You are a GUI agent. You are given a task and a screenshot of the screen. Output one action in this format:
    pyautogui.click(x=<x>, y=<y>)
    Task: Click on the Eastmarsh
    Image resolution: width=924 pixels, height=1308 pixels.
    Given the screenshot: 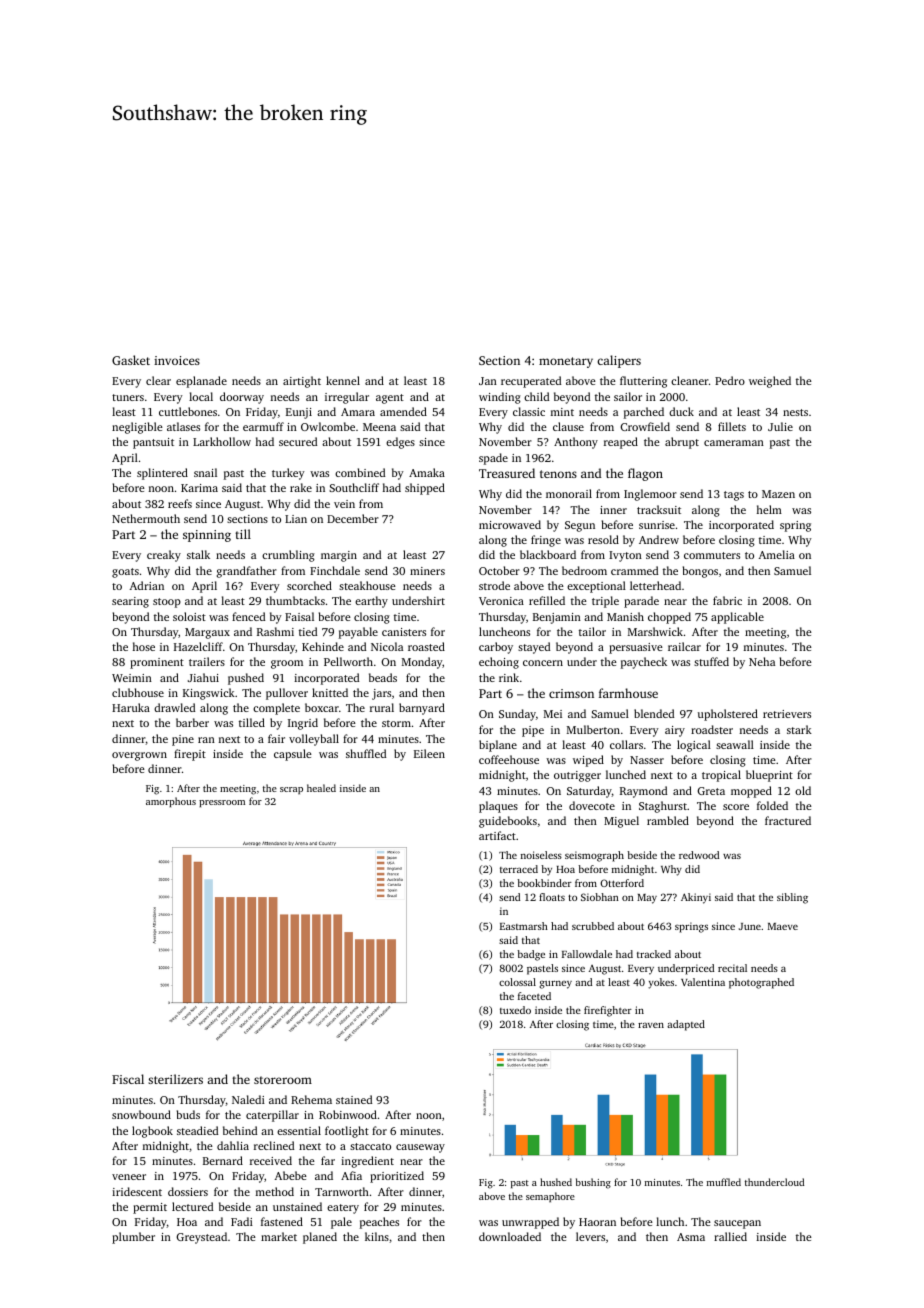 What is the action you would take?
    pyautogui.click(x=524, y=926)
